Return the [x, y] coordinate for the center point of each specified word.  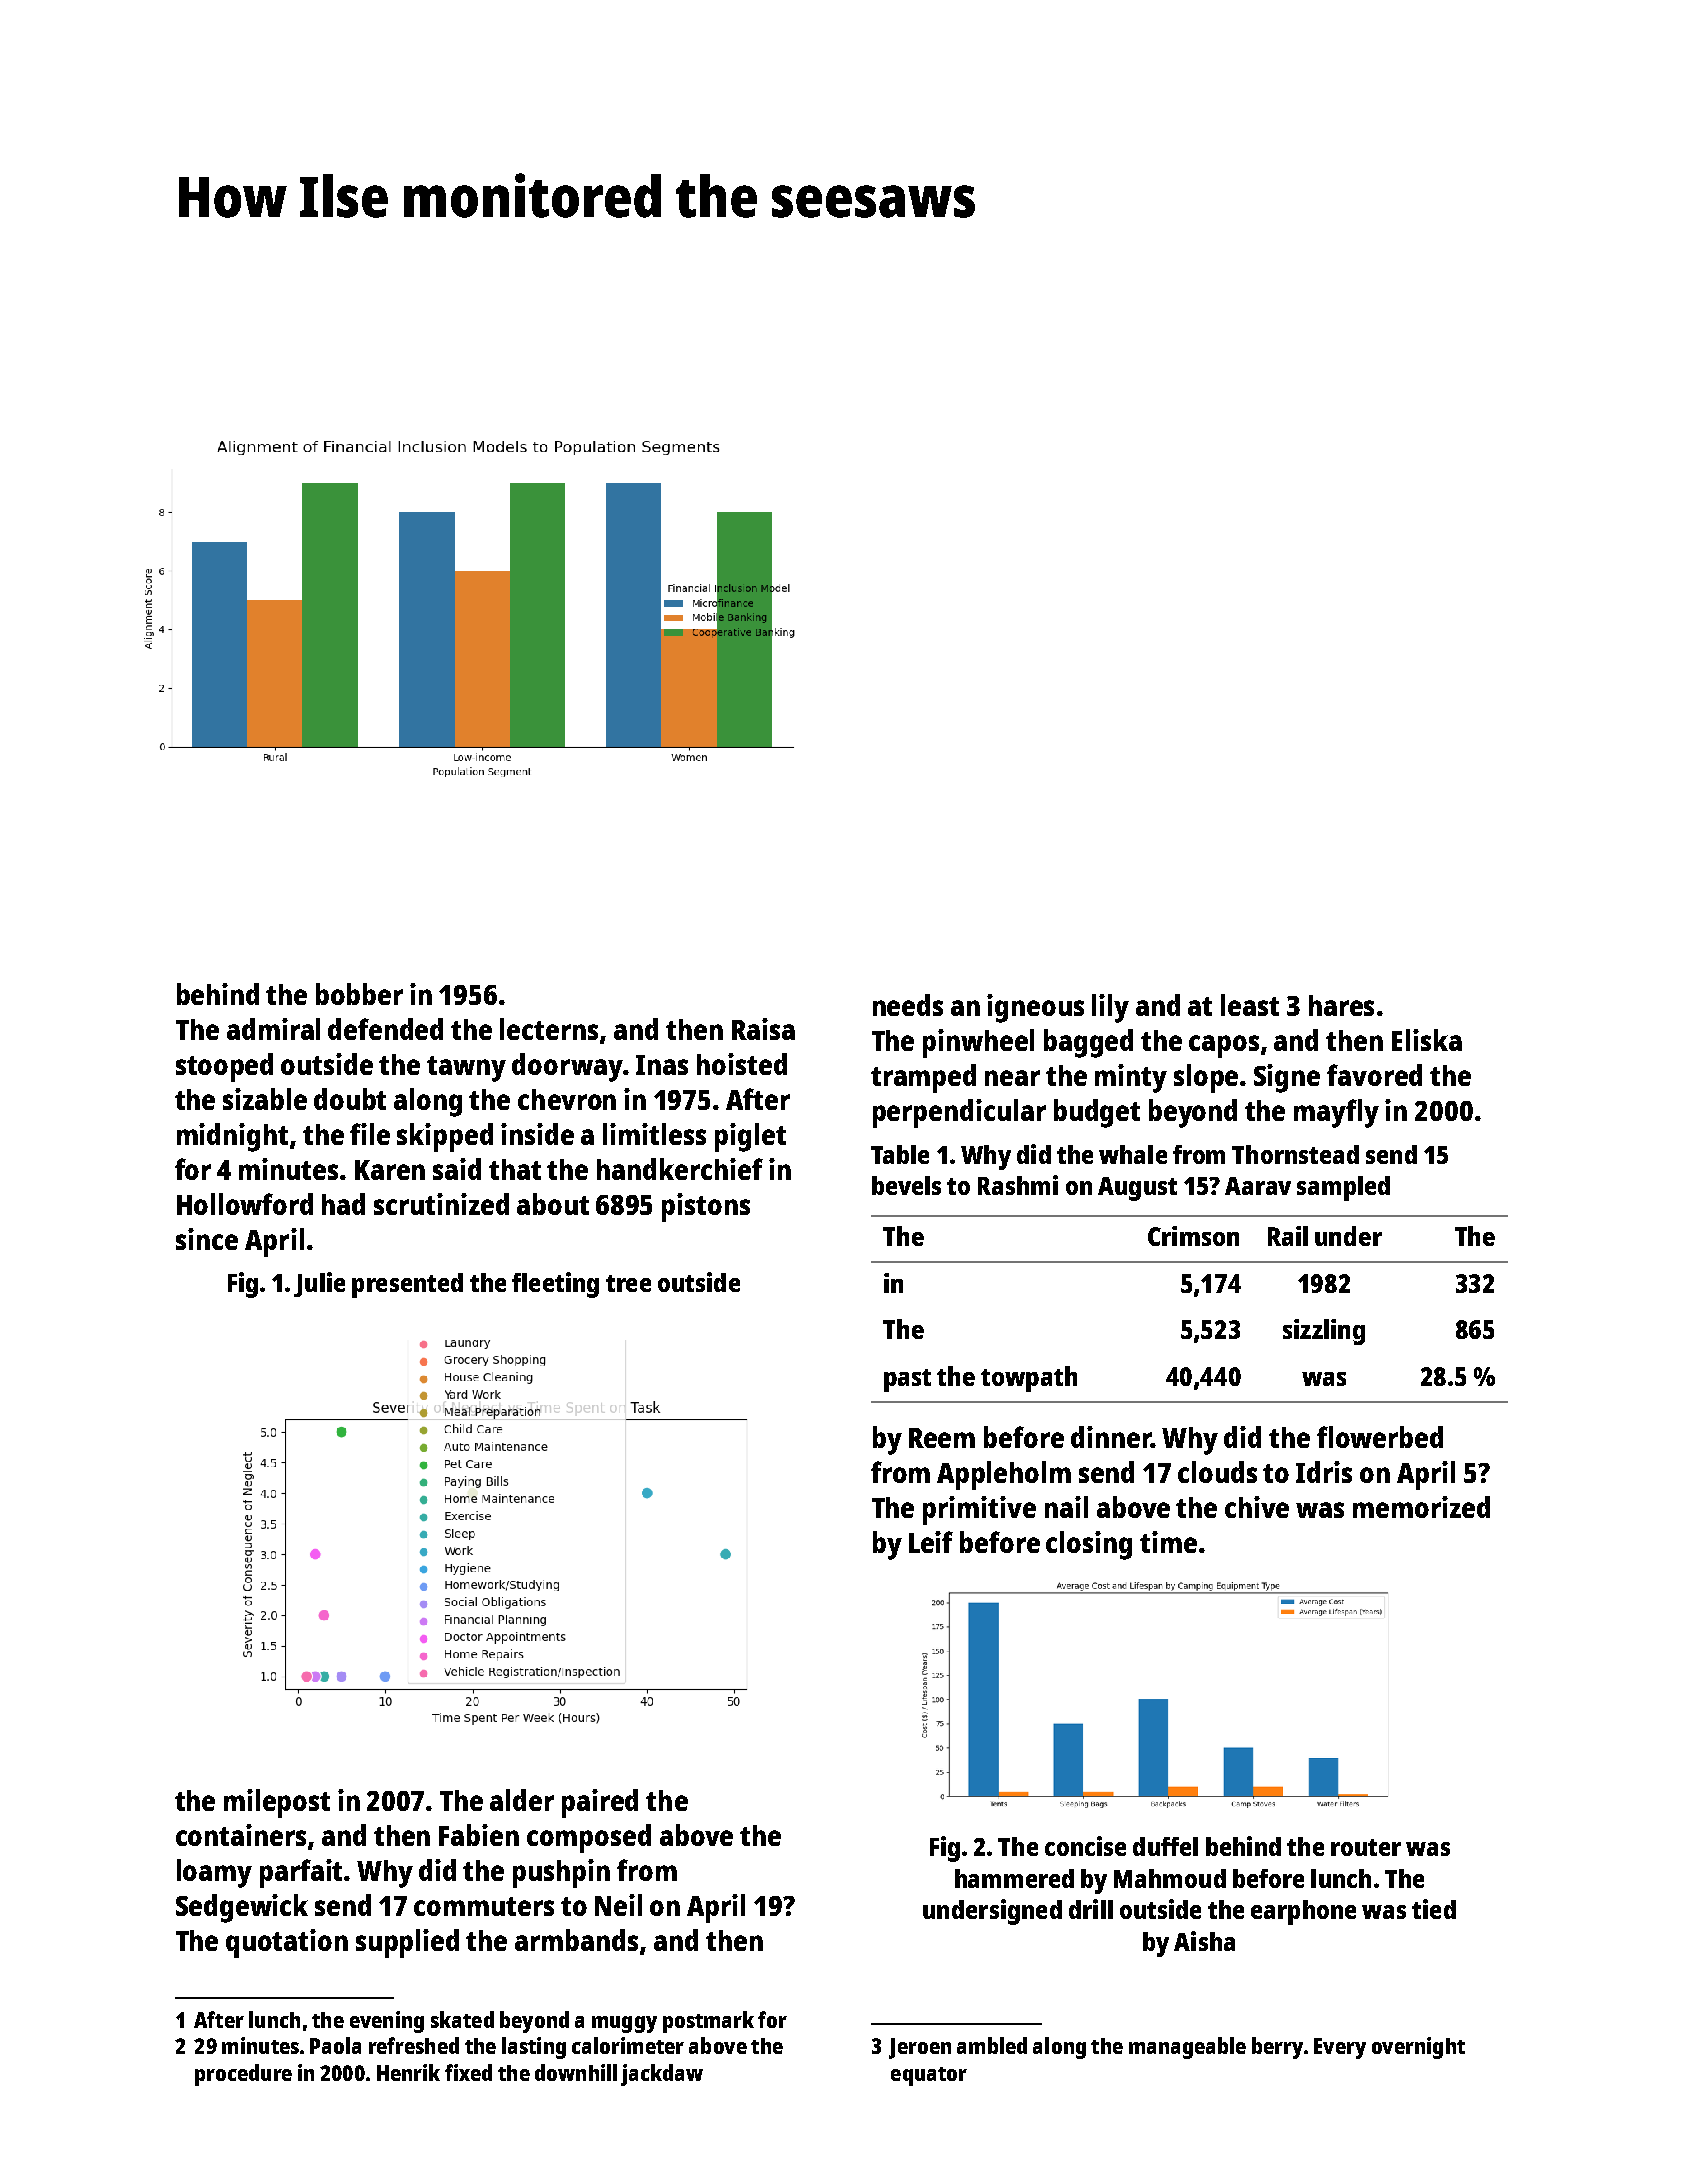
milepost [277, 1803]
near [1012, 1078]
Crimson [1193, 1236]
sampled [1343, 1188]
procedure [243, 2075]
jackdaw [662, 2075]
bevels [906, 1185]
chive [1257, 1507]
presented [407, 1285]
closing [1089, 1545]
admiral [273, 1029]
